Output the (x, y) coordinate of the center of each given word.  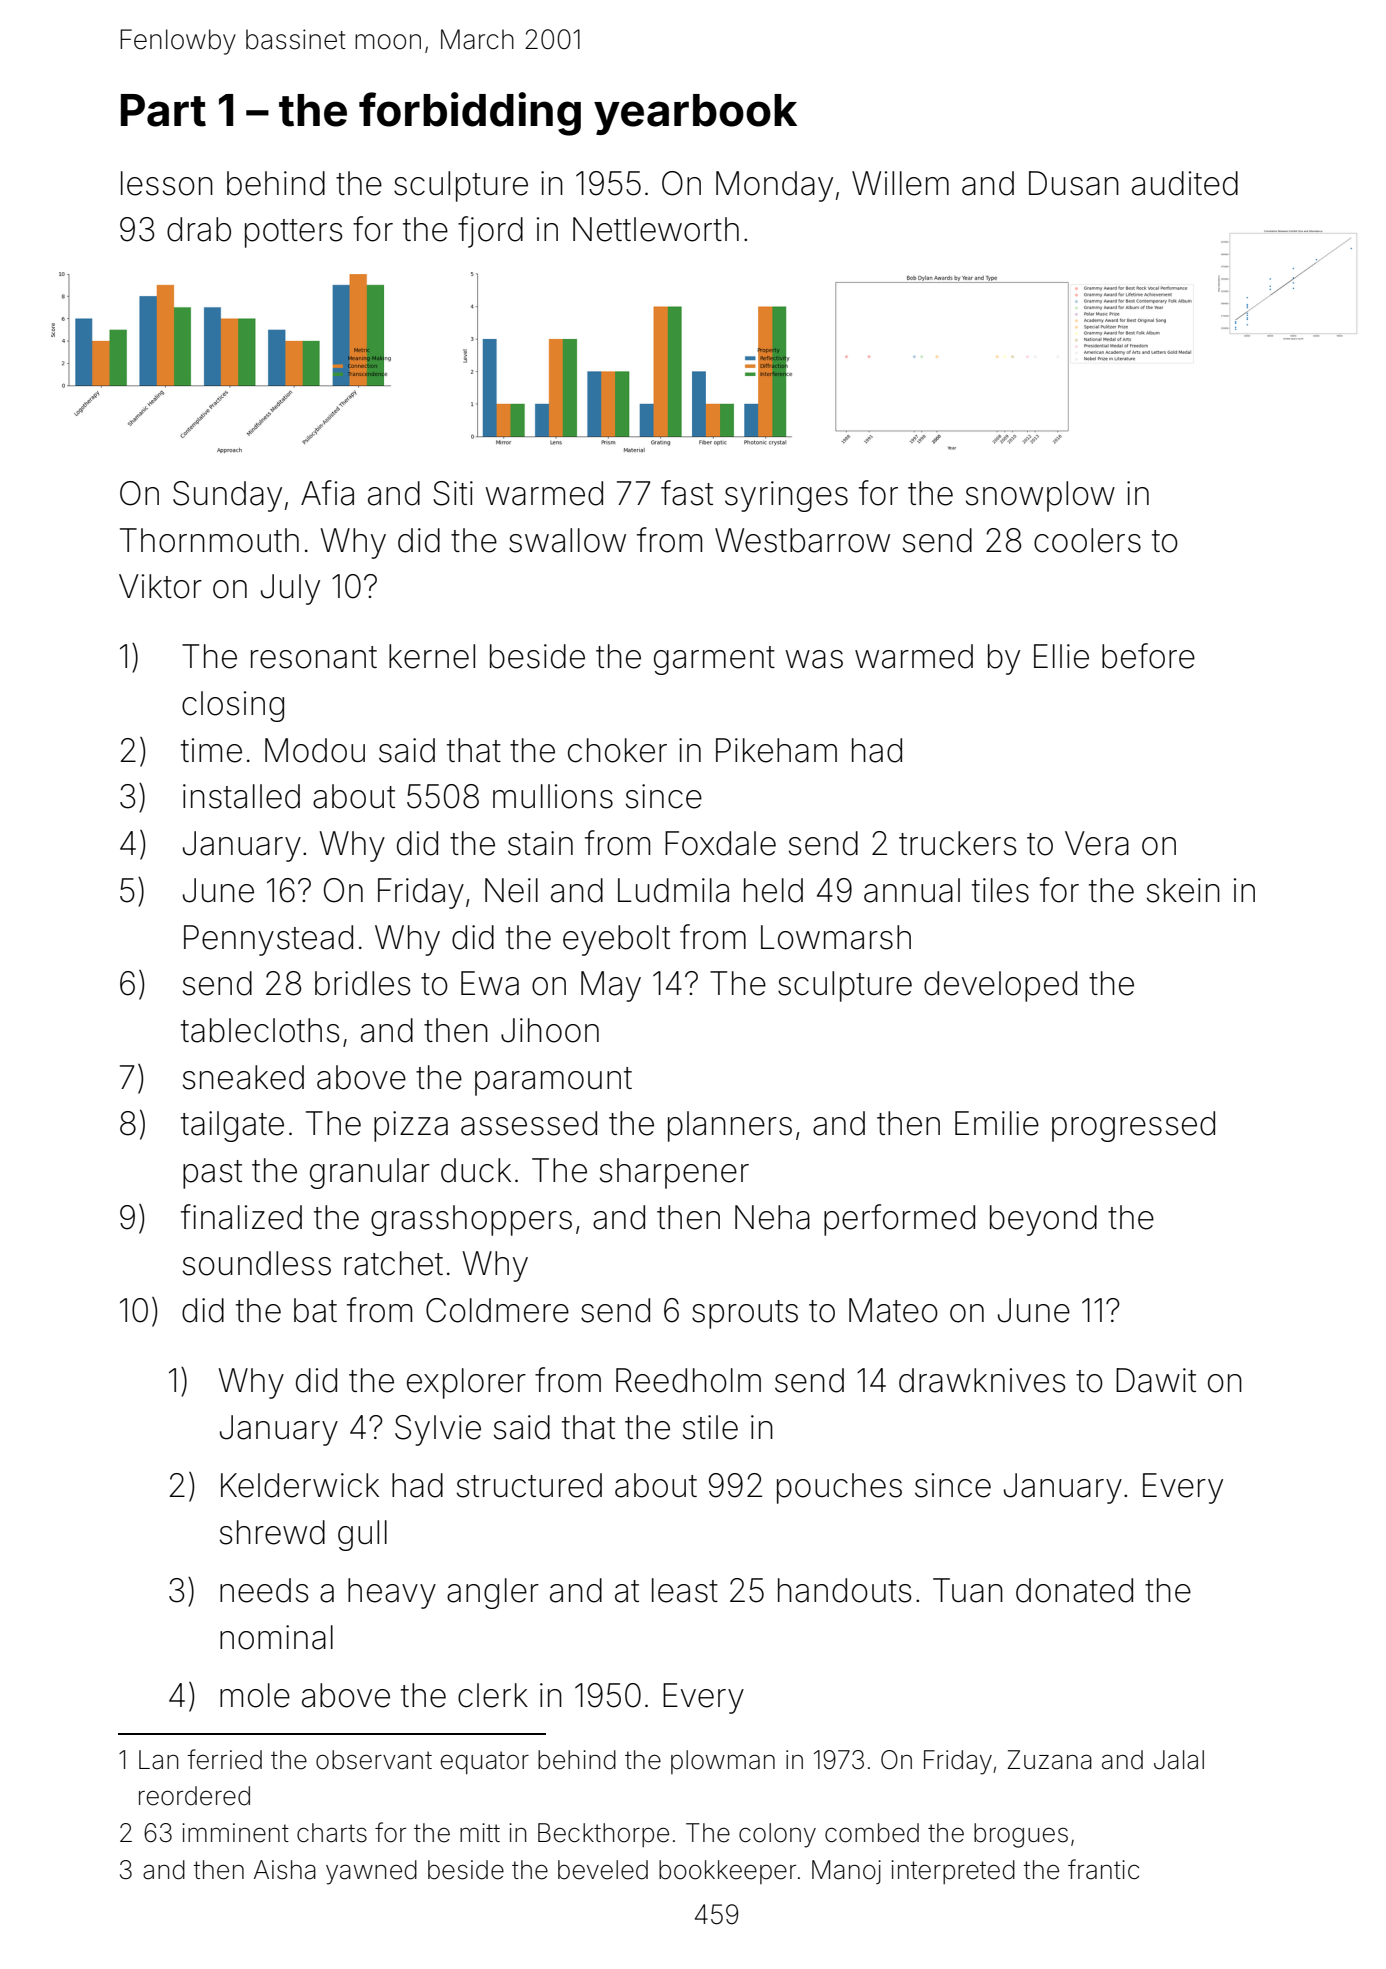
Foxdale (720, 843)
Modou (315, 750)
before (1148, 656)
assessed (529, 1123)
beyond (1043, 1220)
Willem (900, 183)
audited (1185, 183)
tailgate (232, 1126)
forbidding (470, 114)
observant (374, 1760)
